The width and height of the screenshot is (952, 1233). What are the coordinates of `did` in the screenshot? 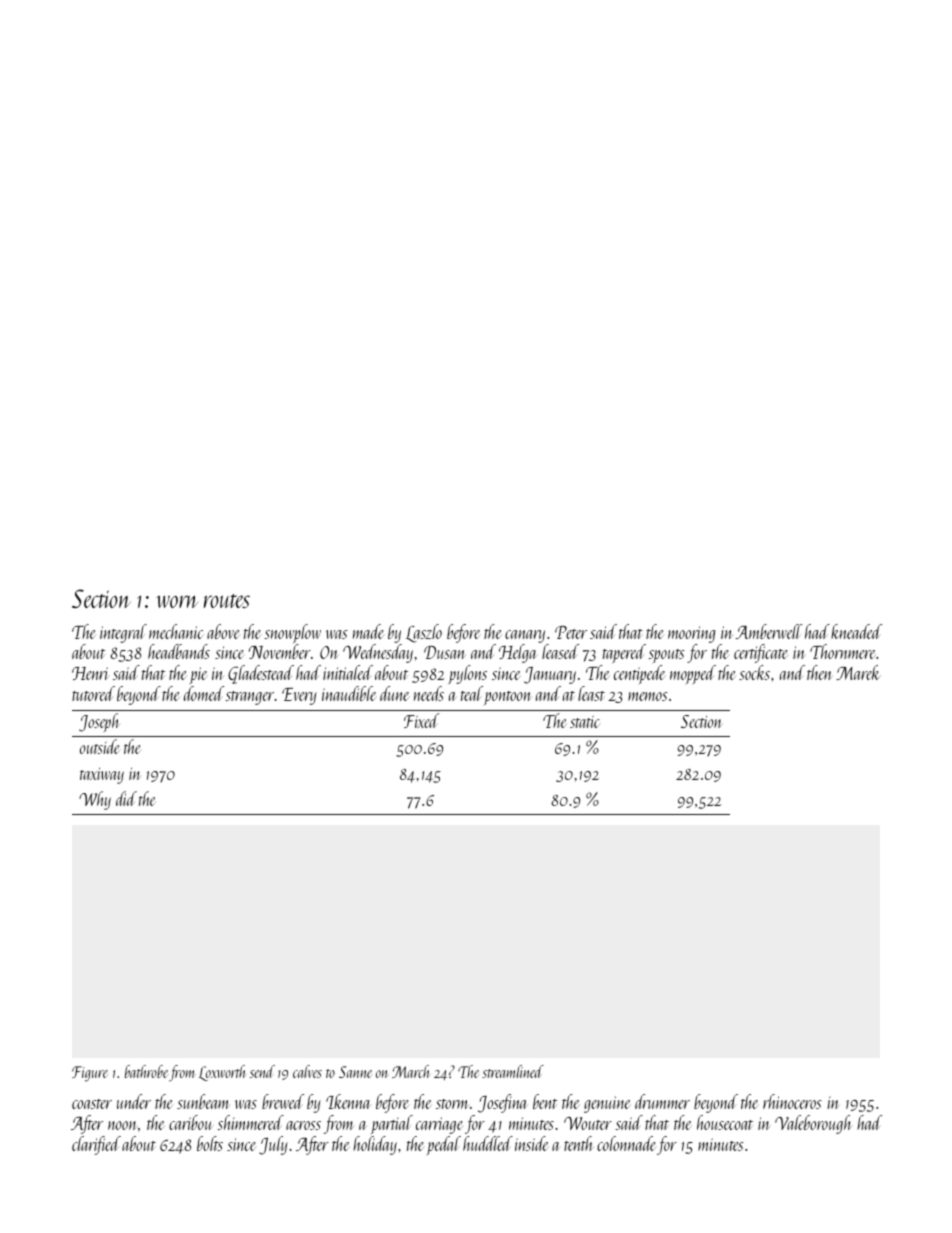 It's located at (126, 798).
